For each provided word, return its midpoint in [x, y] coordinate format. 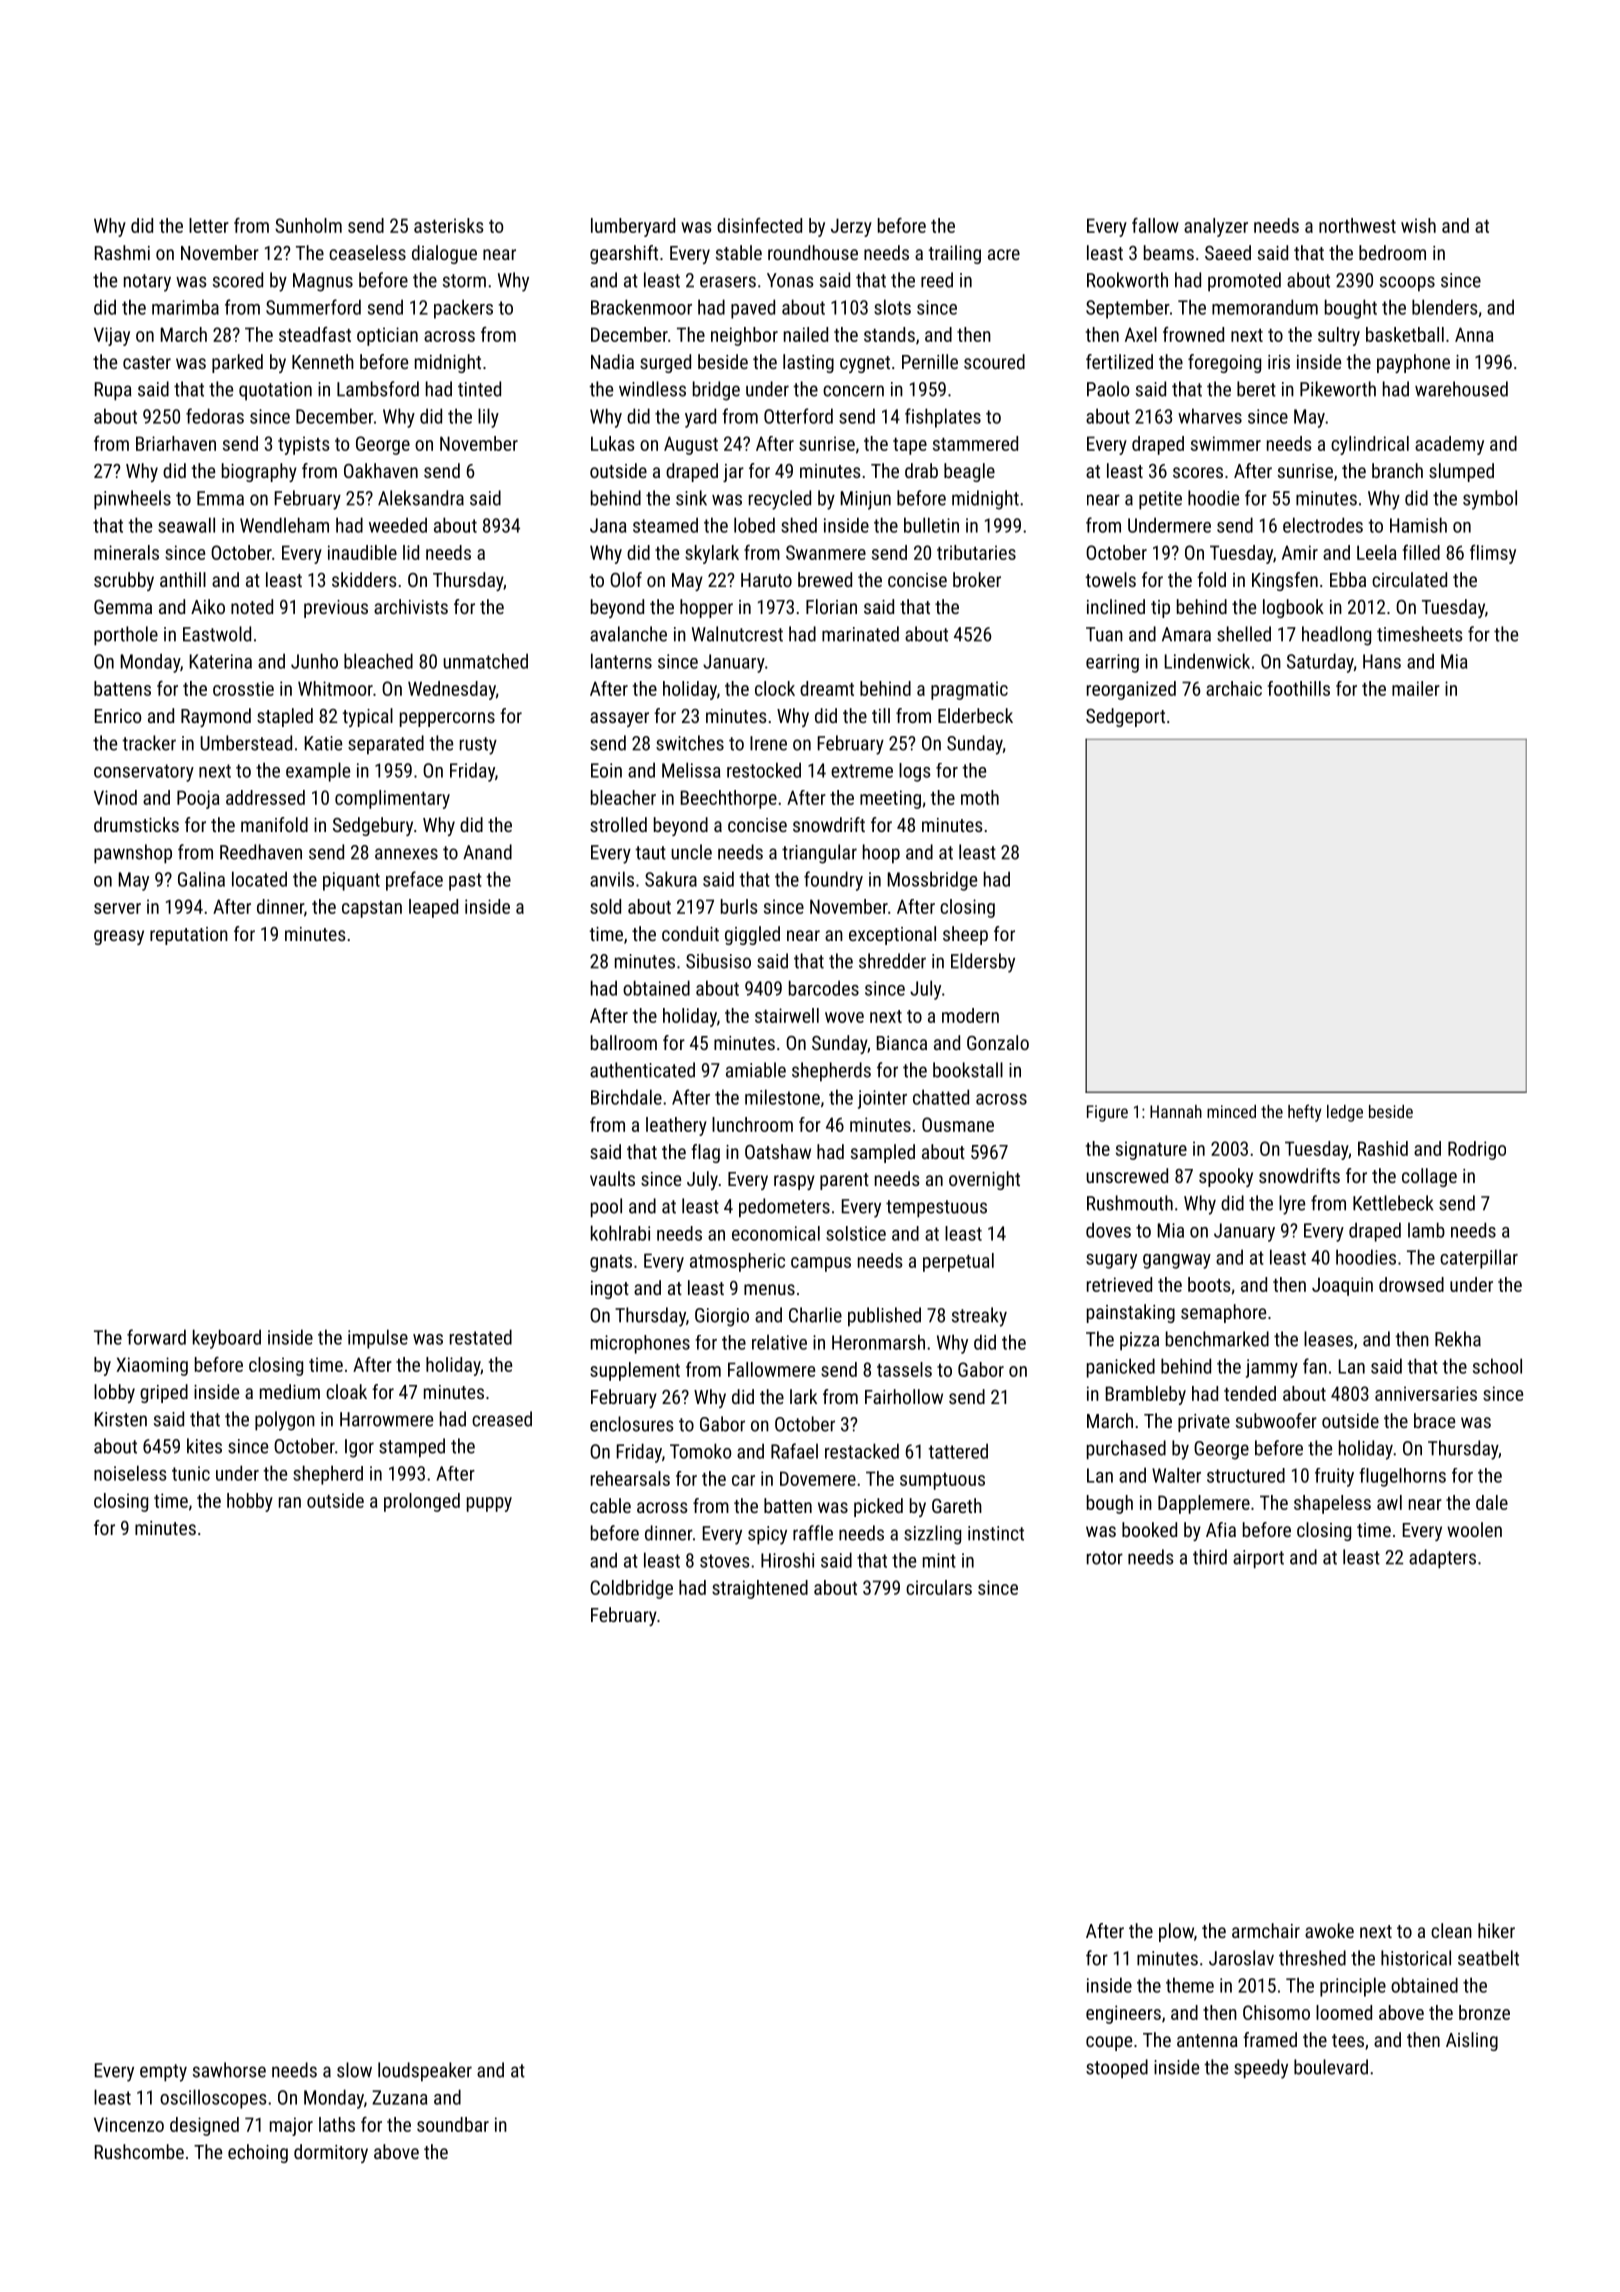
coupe [1109, 2043]
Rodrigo [1477, 1150]
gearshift [624, 254]
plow [1176, 1932]
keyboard [227, 1339]
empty [163, 2073]
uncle [691, 852]
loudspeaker [425, 2072]
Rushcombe [139, 2151]
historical [1416, 1958]
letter [209, 225]
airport [1258, 1559]
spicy [767, 1535]
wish [1418, 225]
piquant [351, 881]
